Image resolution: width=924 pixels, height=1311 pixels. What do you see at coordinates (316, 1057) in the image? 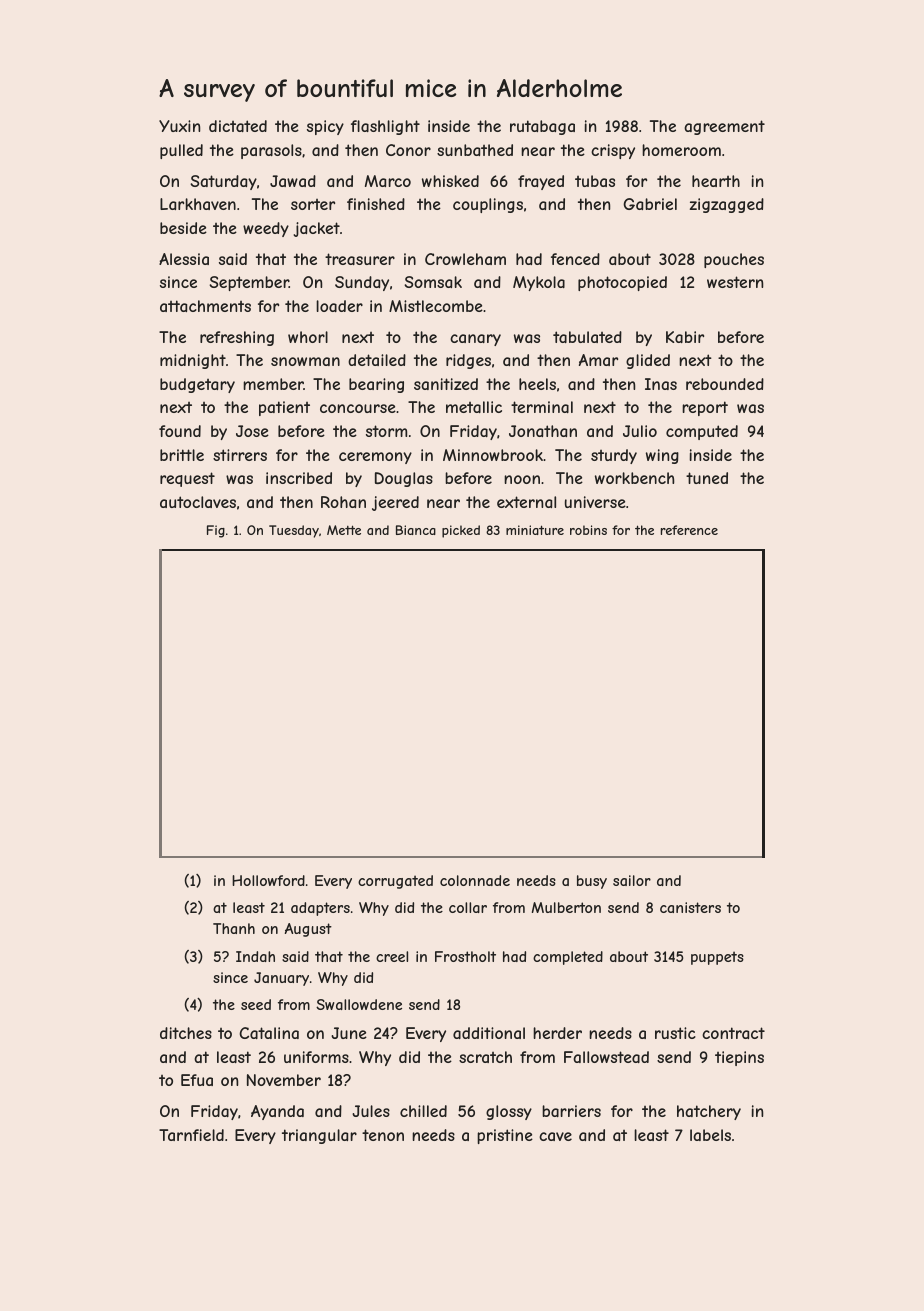
I see `uniforms` at bounding box center [316, 1057].
